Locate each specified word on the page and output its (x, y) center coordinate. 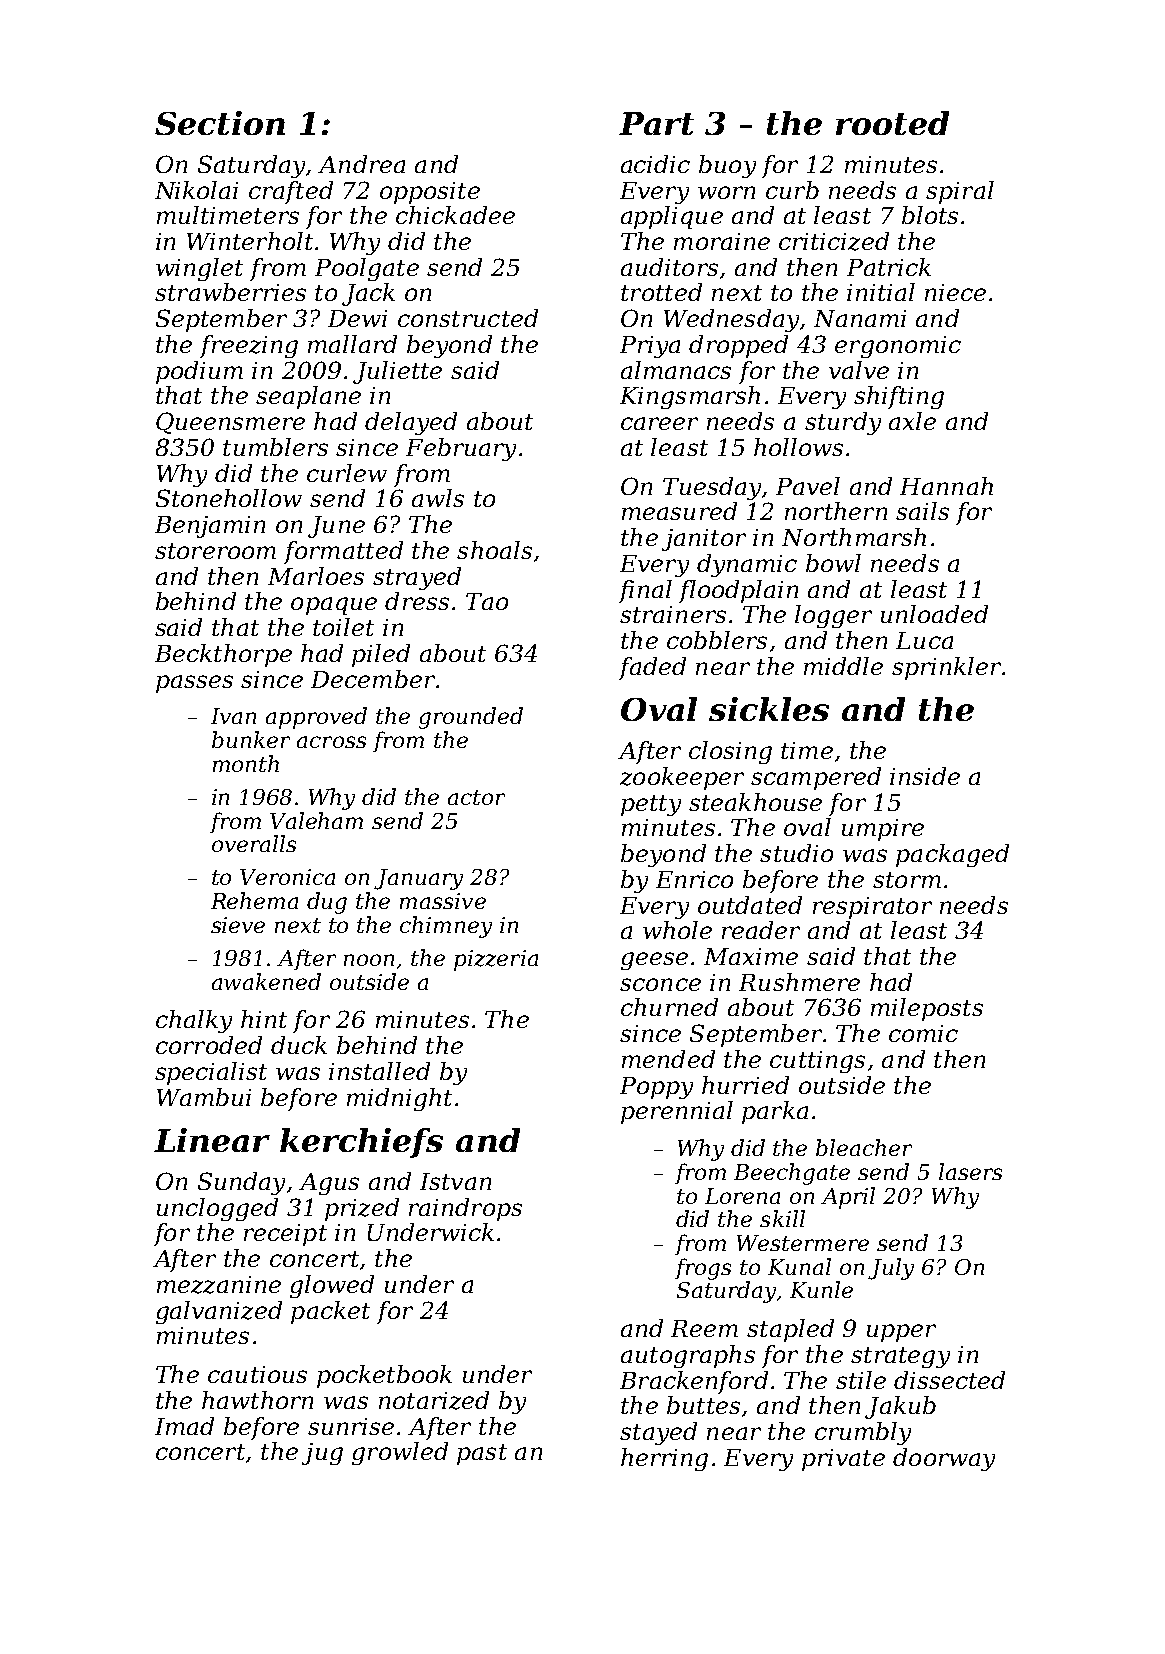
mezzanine (219, 1285)
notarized (434, 1400)
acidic (655, 164)
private (843, 1460)
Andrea (361, 164)
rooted (892, 123)
